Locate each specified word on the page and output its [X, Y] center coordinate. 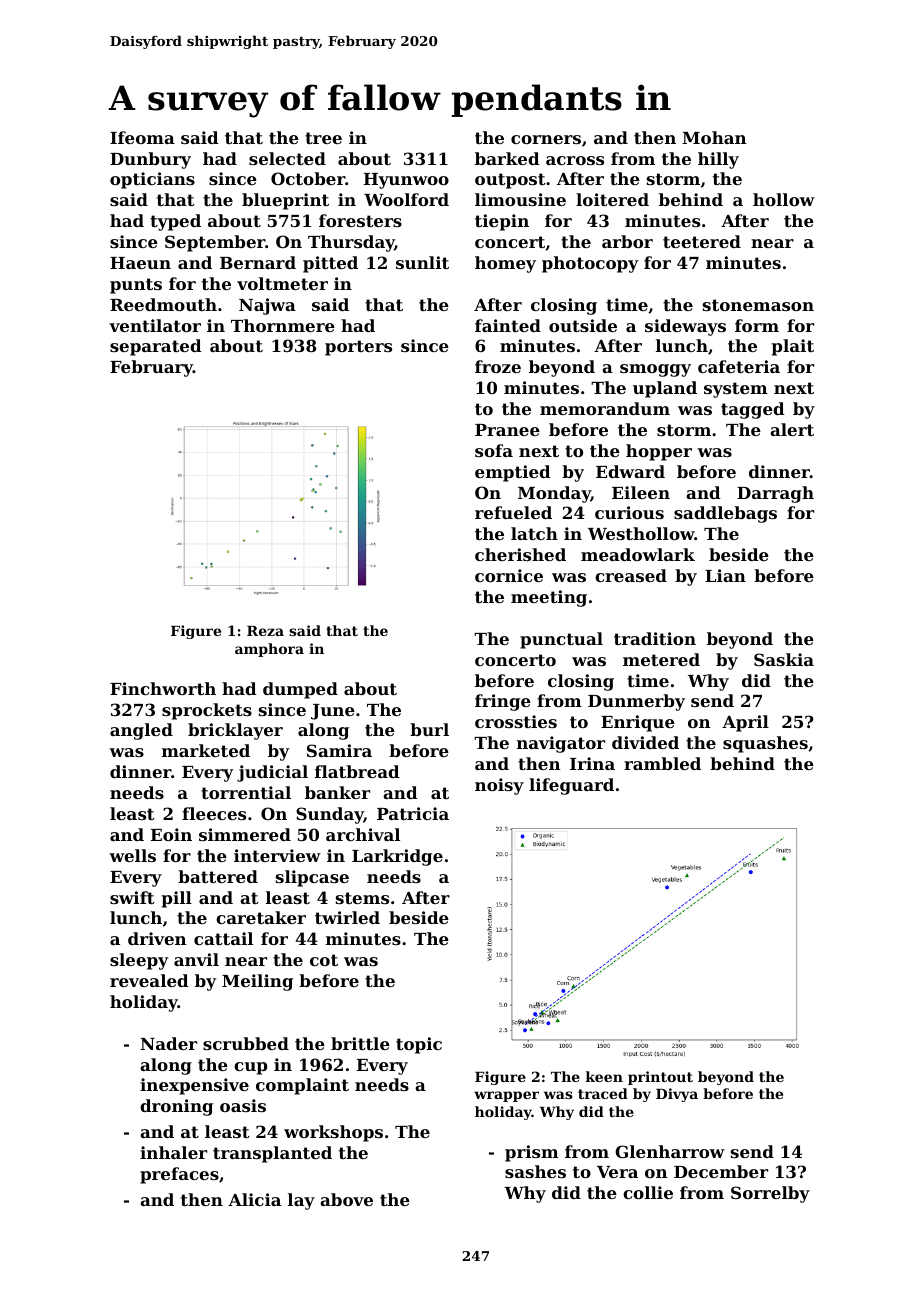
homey [505, 264]
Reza [265, 631]
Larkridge [397, 857]
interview [277, 855]
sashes [535, 1171]
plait [793, 347]
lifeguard [571, 786]
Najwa [267, 306]
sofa [494, 450]
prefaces [179, 1175]
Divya [677, 1095]
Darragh [775, 494]
